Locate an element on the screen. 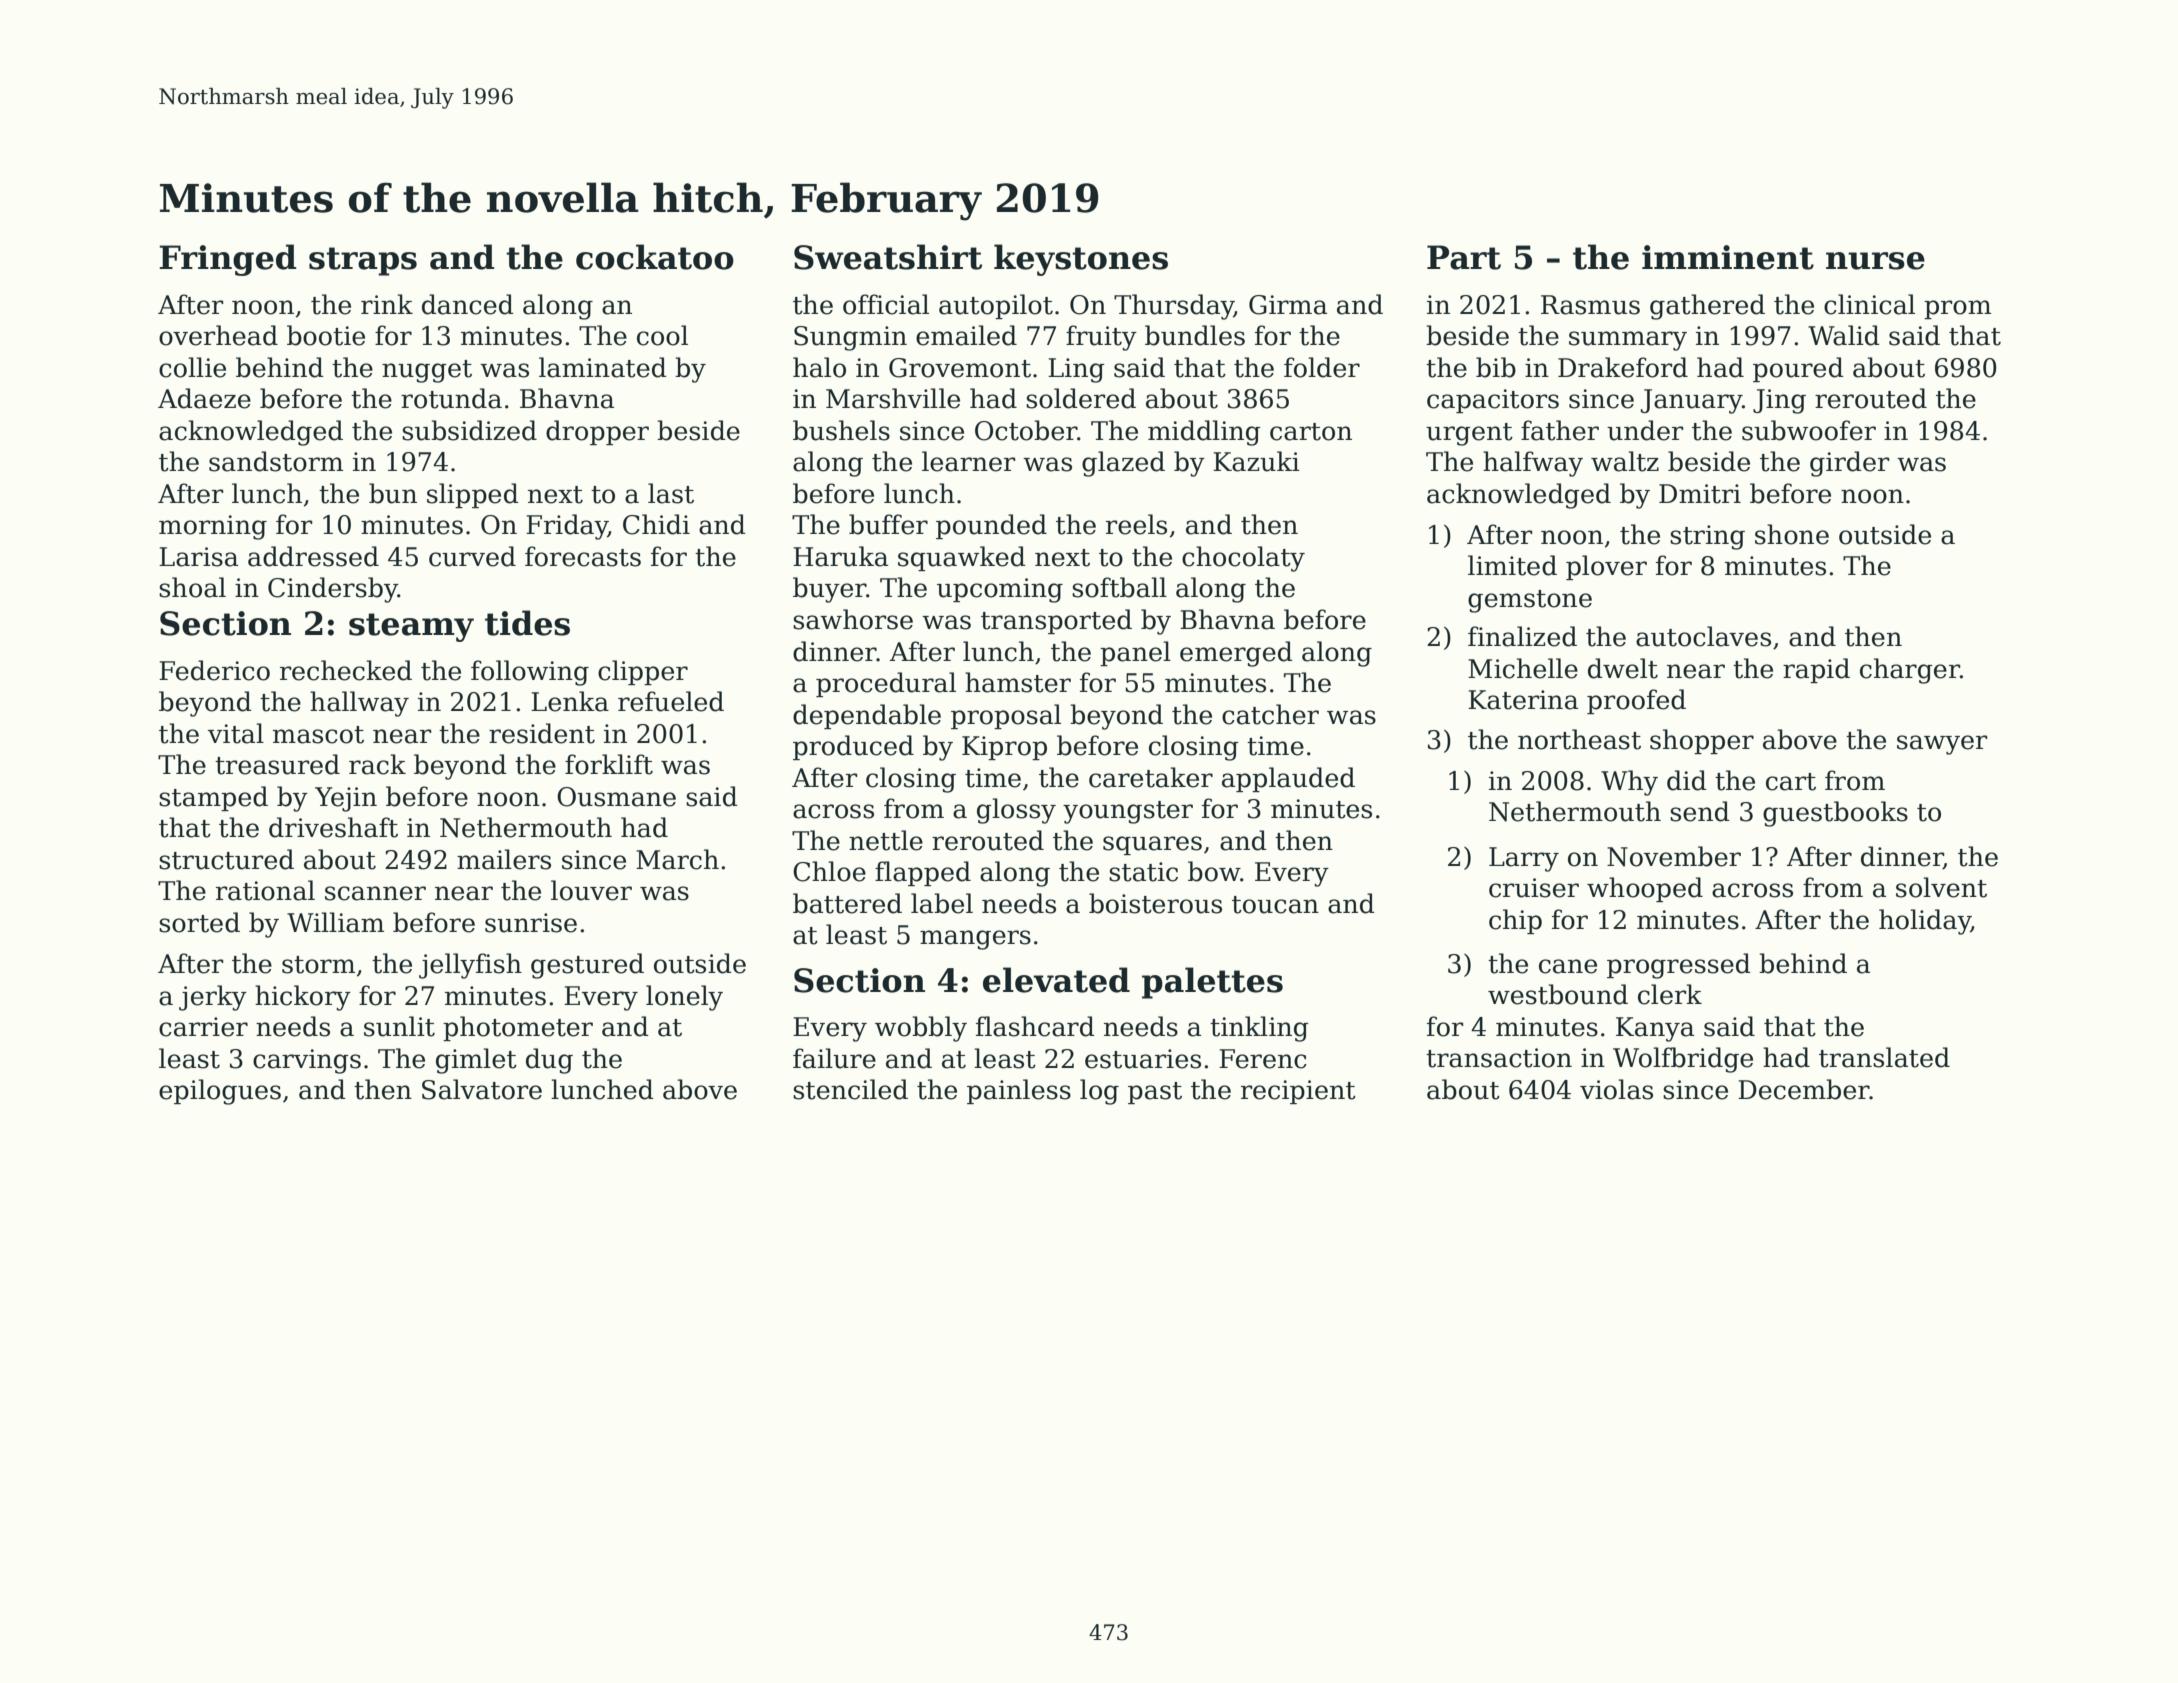 This screenshot has height=1683, width=2178. failure is located at coordinates (834, 1058).
